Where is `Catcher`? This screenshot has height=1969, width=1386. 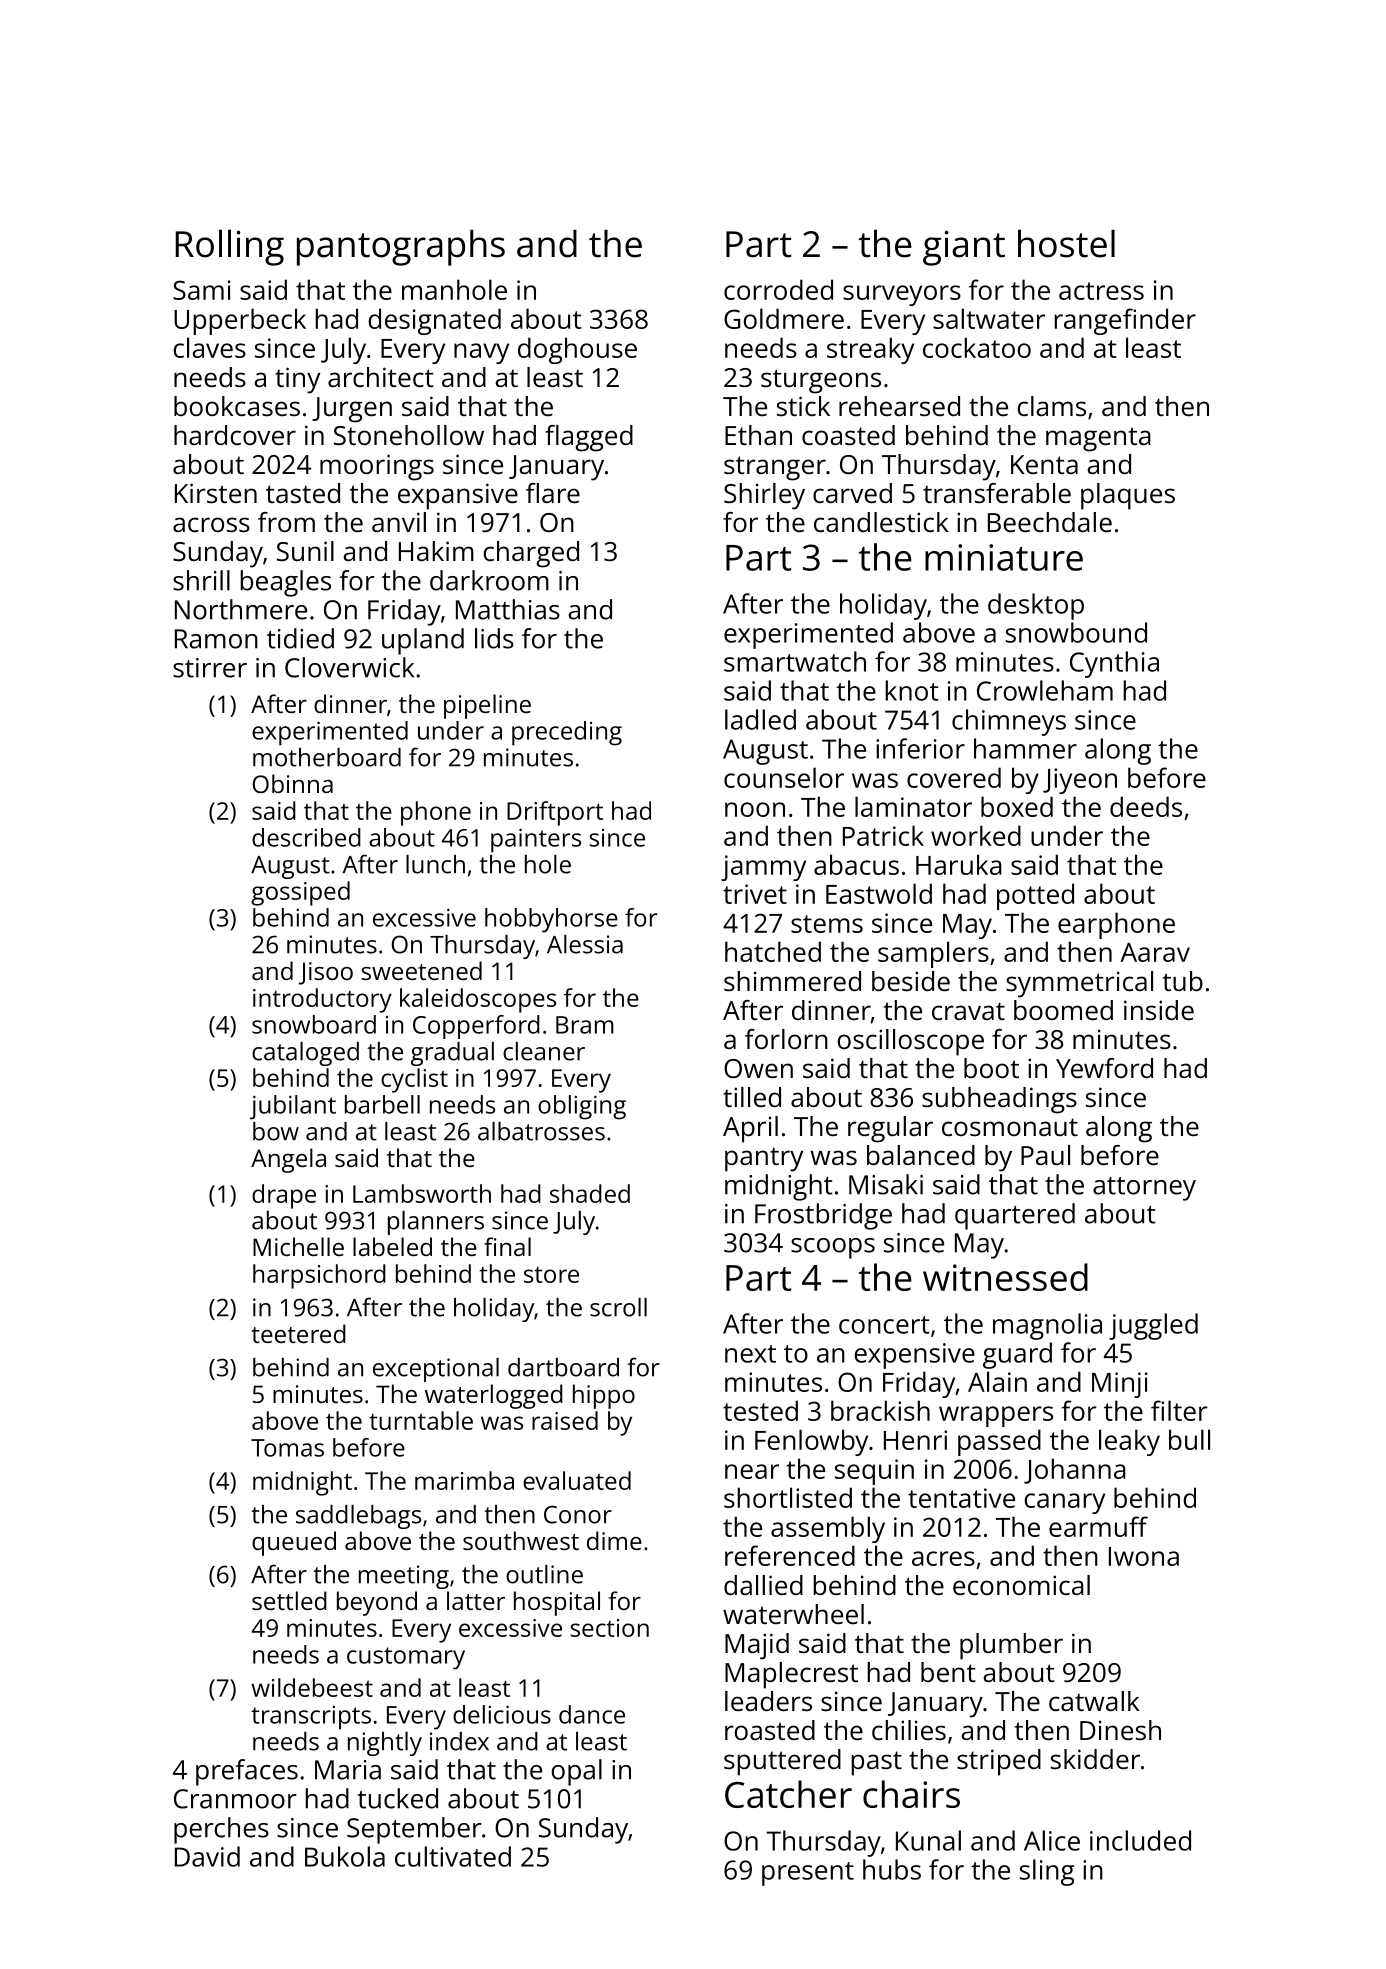 Catcher is located at coordinates (788, 1794).
